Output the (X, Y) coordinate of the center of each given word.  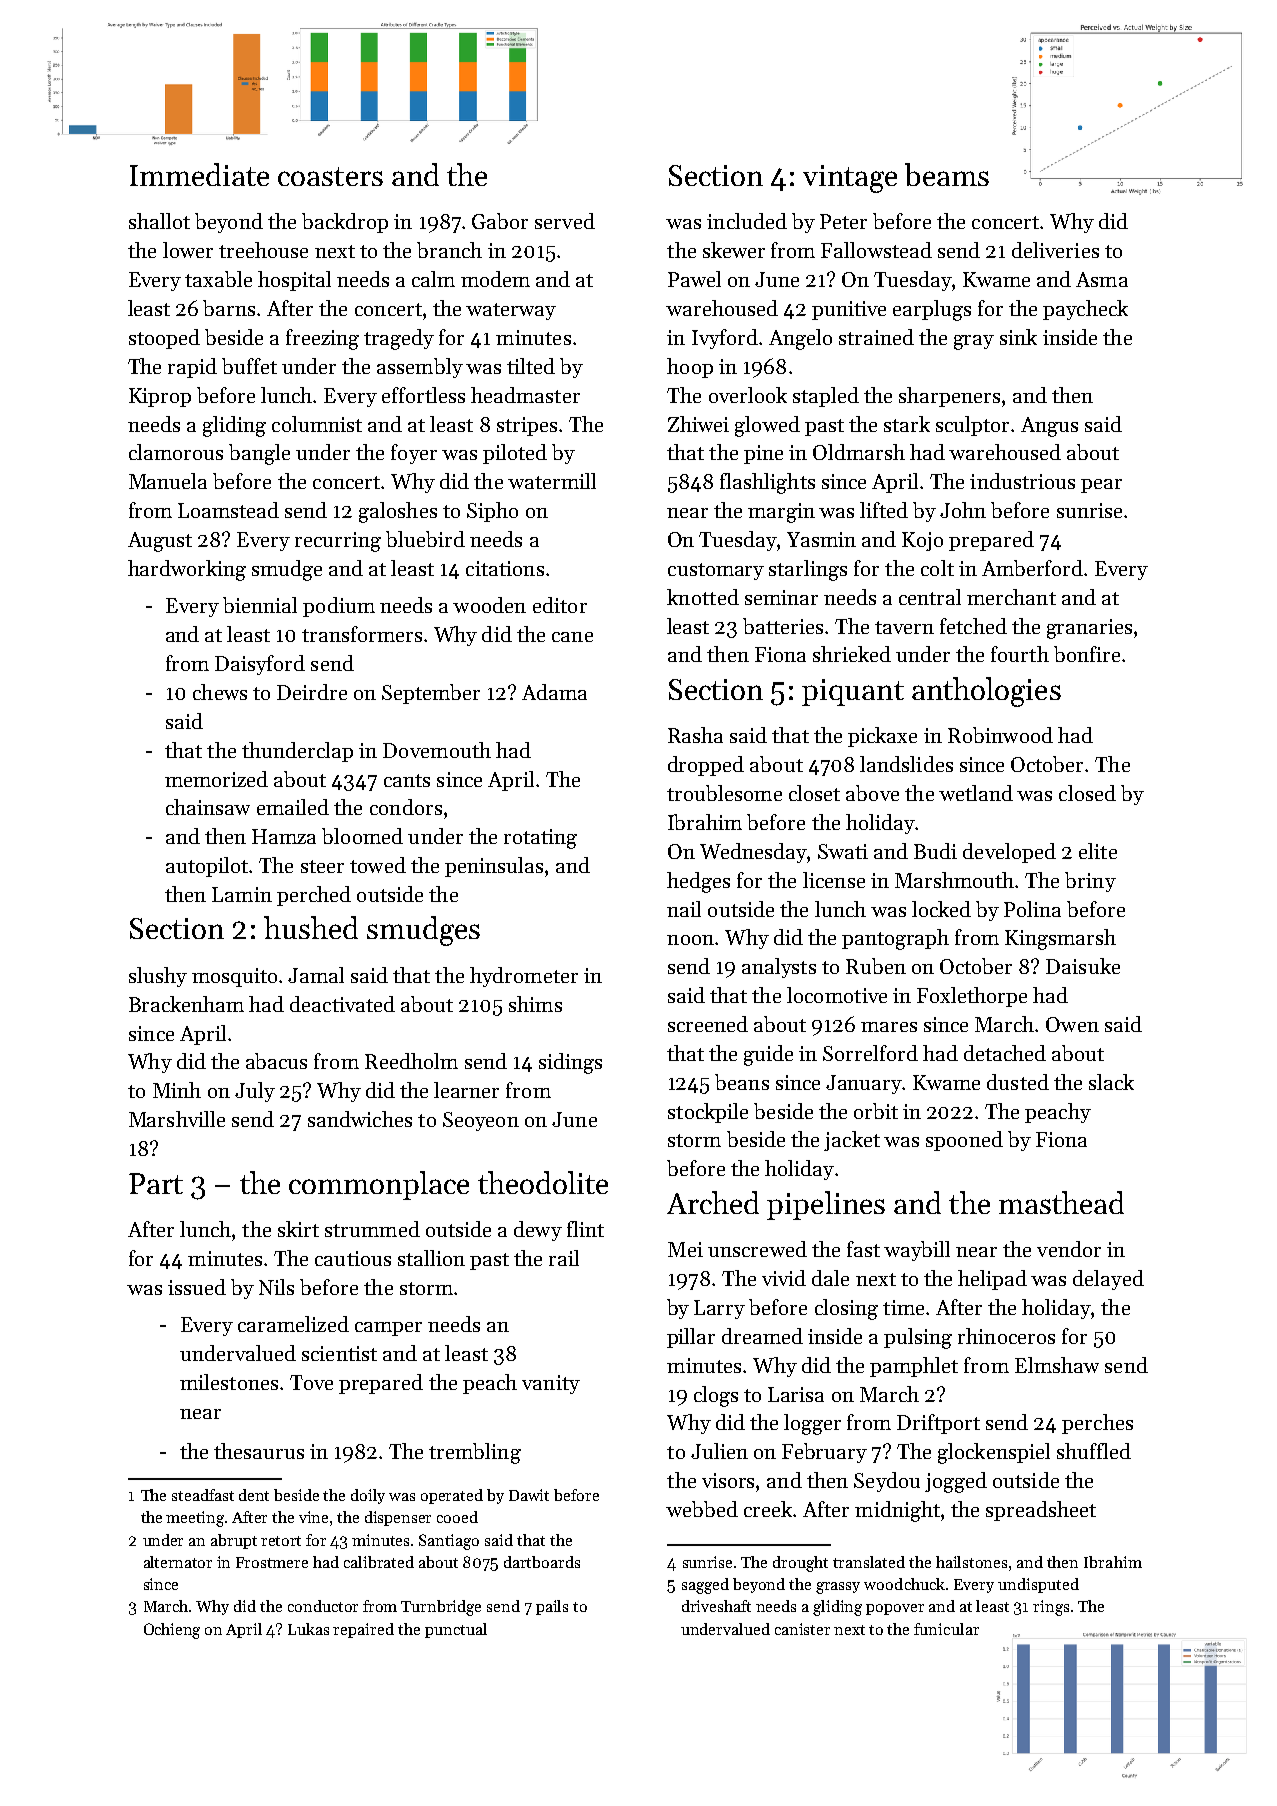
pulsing (918, 1338)
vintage (850, 179)
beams (947, 174)
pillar (691, 1338)
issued (197, 1287)
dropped (706, 766)
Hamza (284, 836)
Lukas (308, 1629)
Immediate (199, 174)
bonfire (1087, 654)
